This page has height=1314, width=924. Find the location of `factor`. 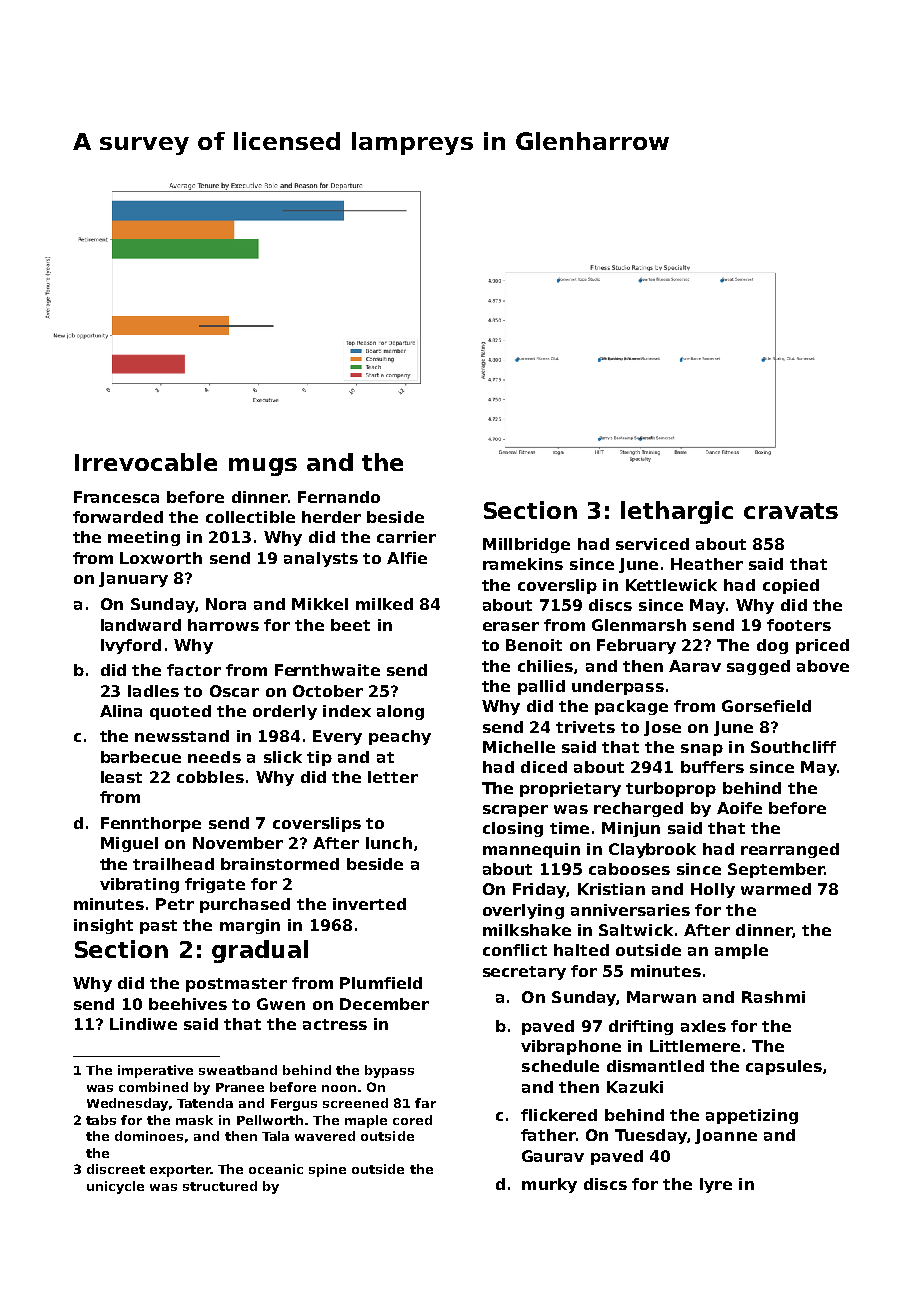

factor is located at coordinates (194, 670).
